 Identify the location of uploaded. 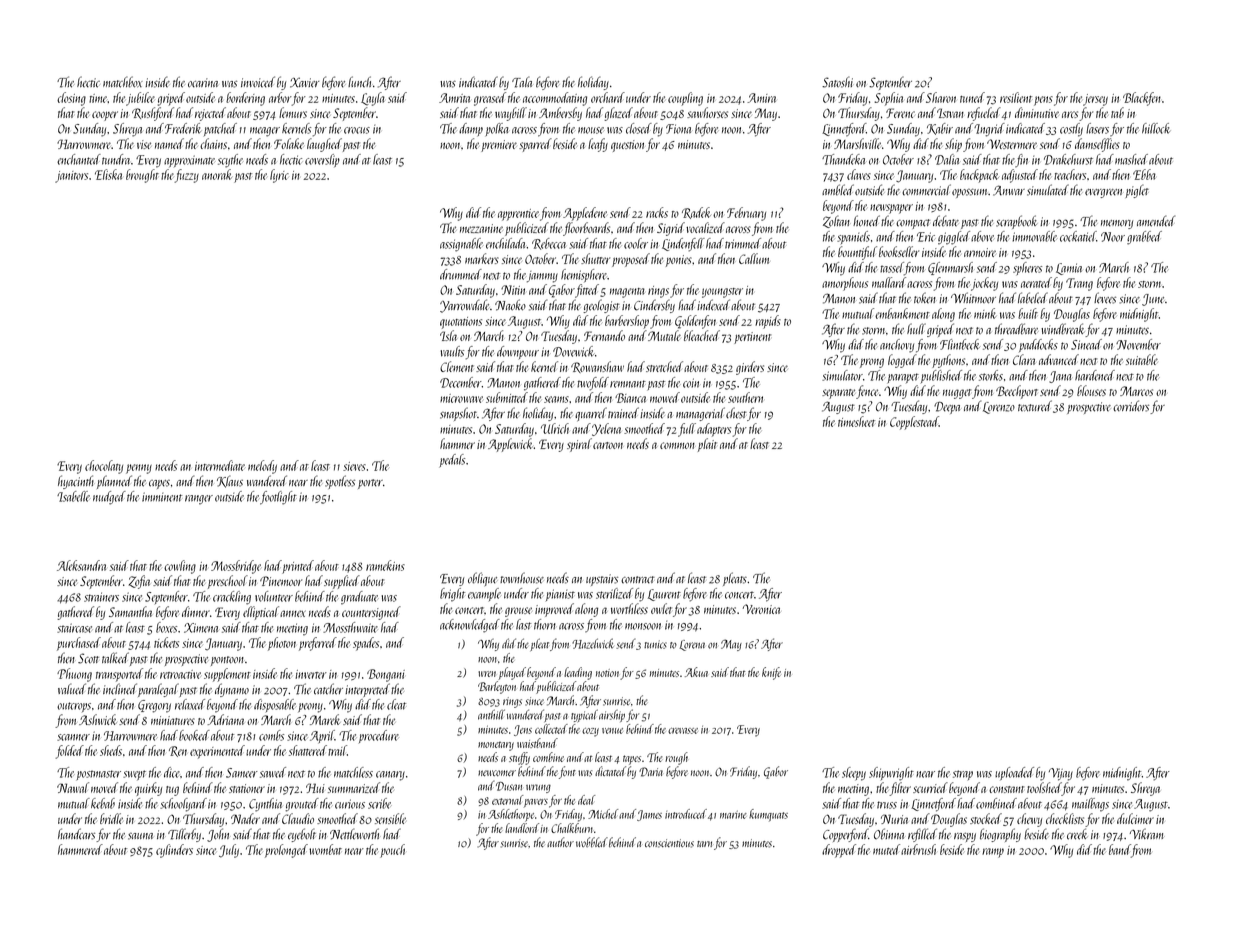
(1014, 773).
